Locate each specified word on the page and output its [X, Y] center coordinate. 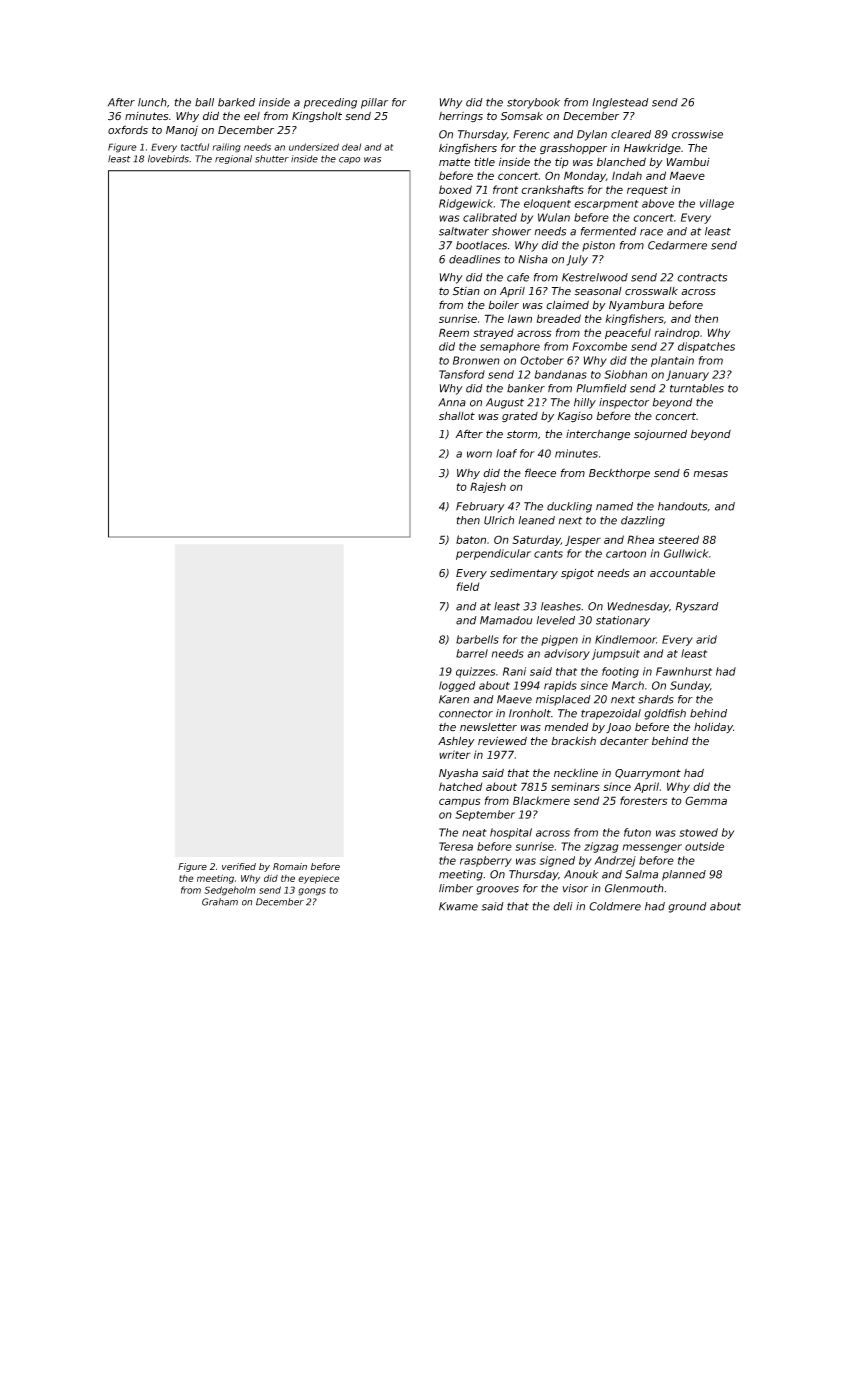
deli [563, 906]
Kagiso [575, 417]
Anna [452, 402]
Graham [220, 902]
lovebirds [168, 159]
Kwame [458, 906]
